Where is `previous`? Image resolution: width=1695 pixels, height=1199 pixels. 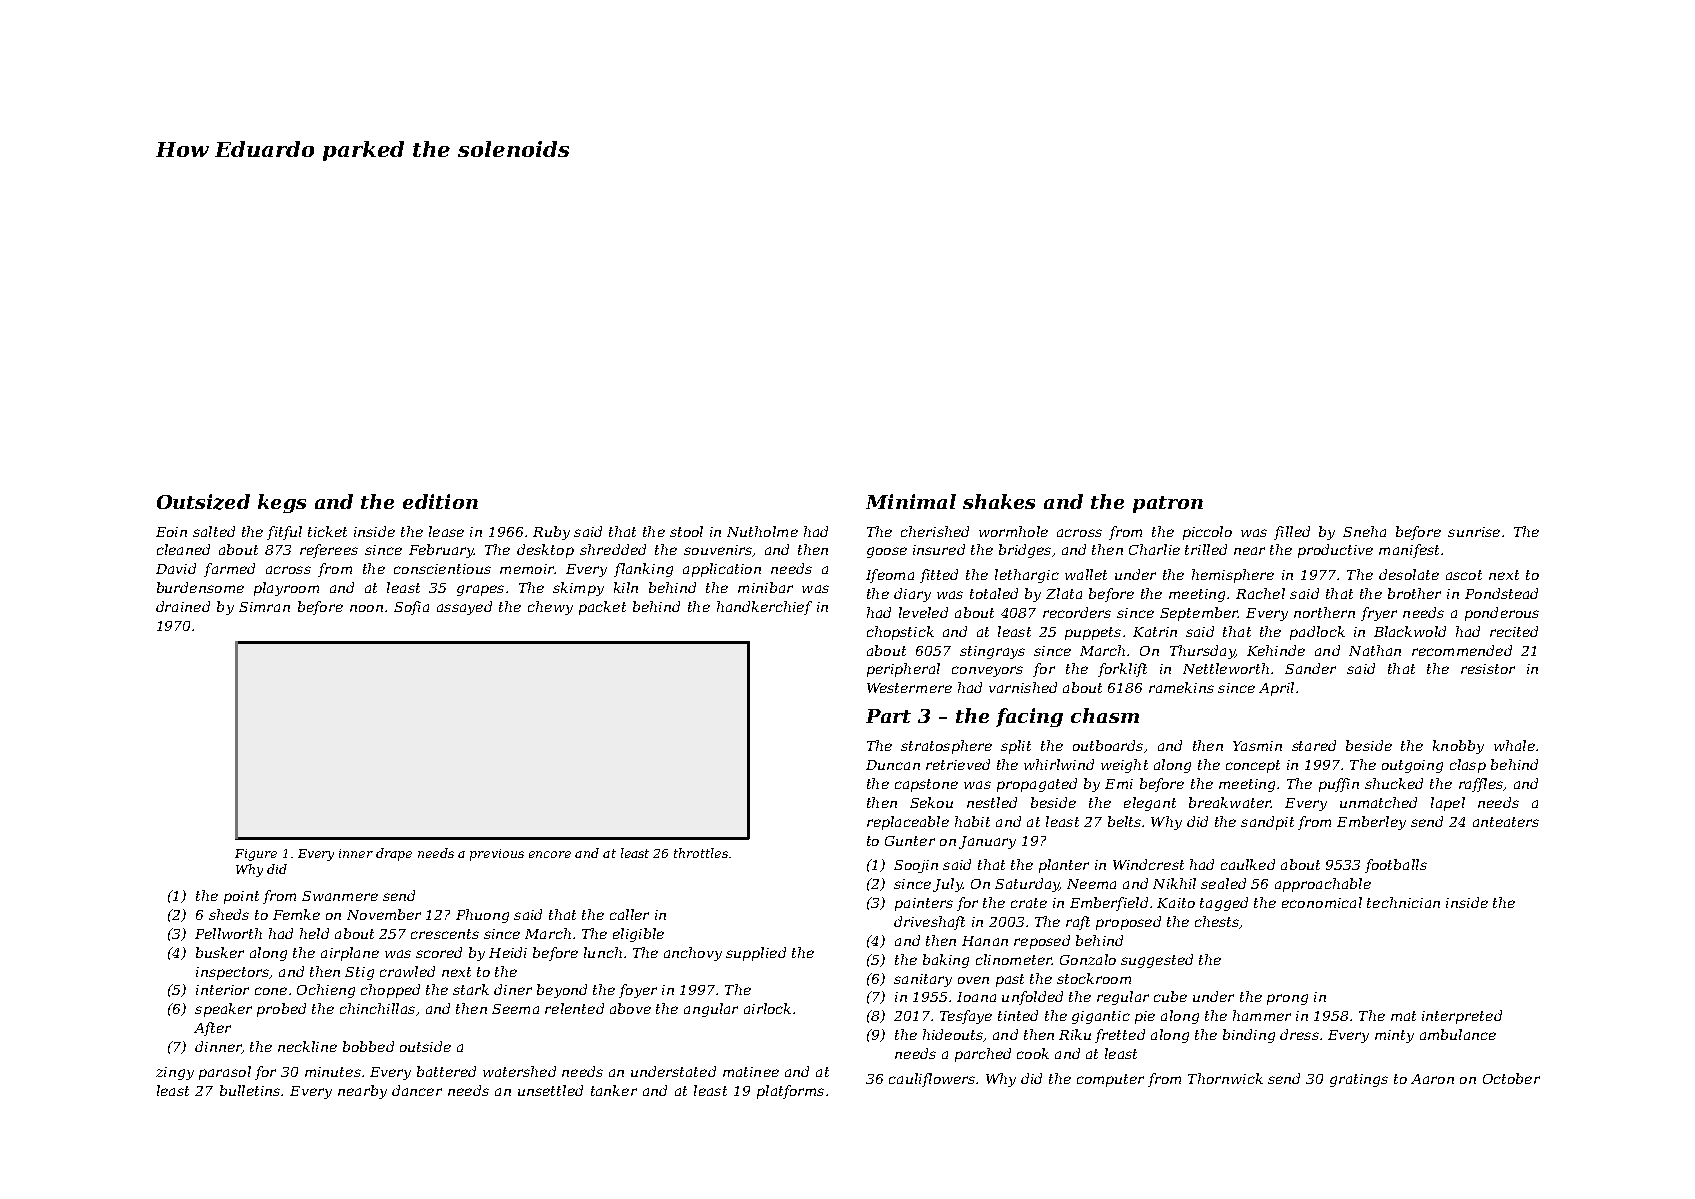
previous is located at coordinates (497, 855).
